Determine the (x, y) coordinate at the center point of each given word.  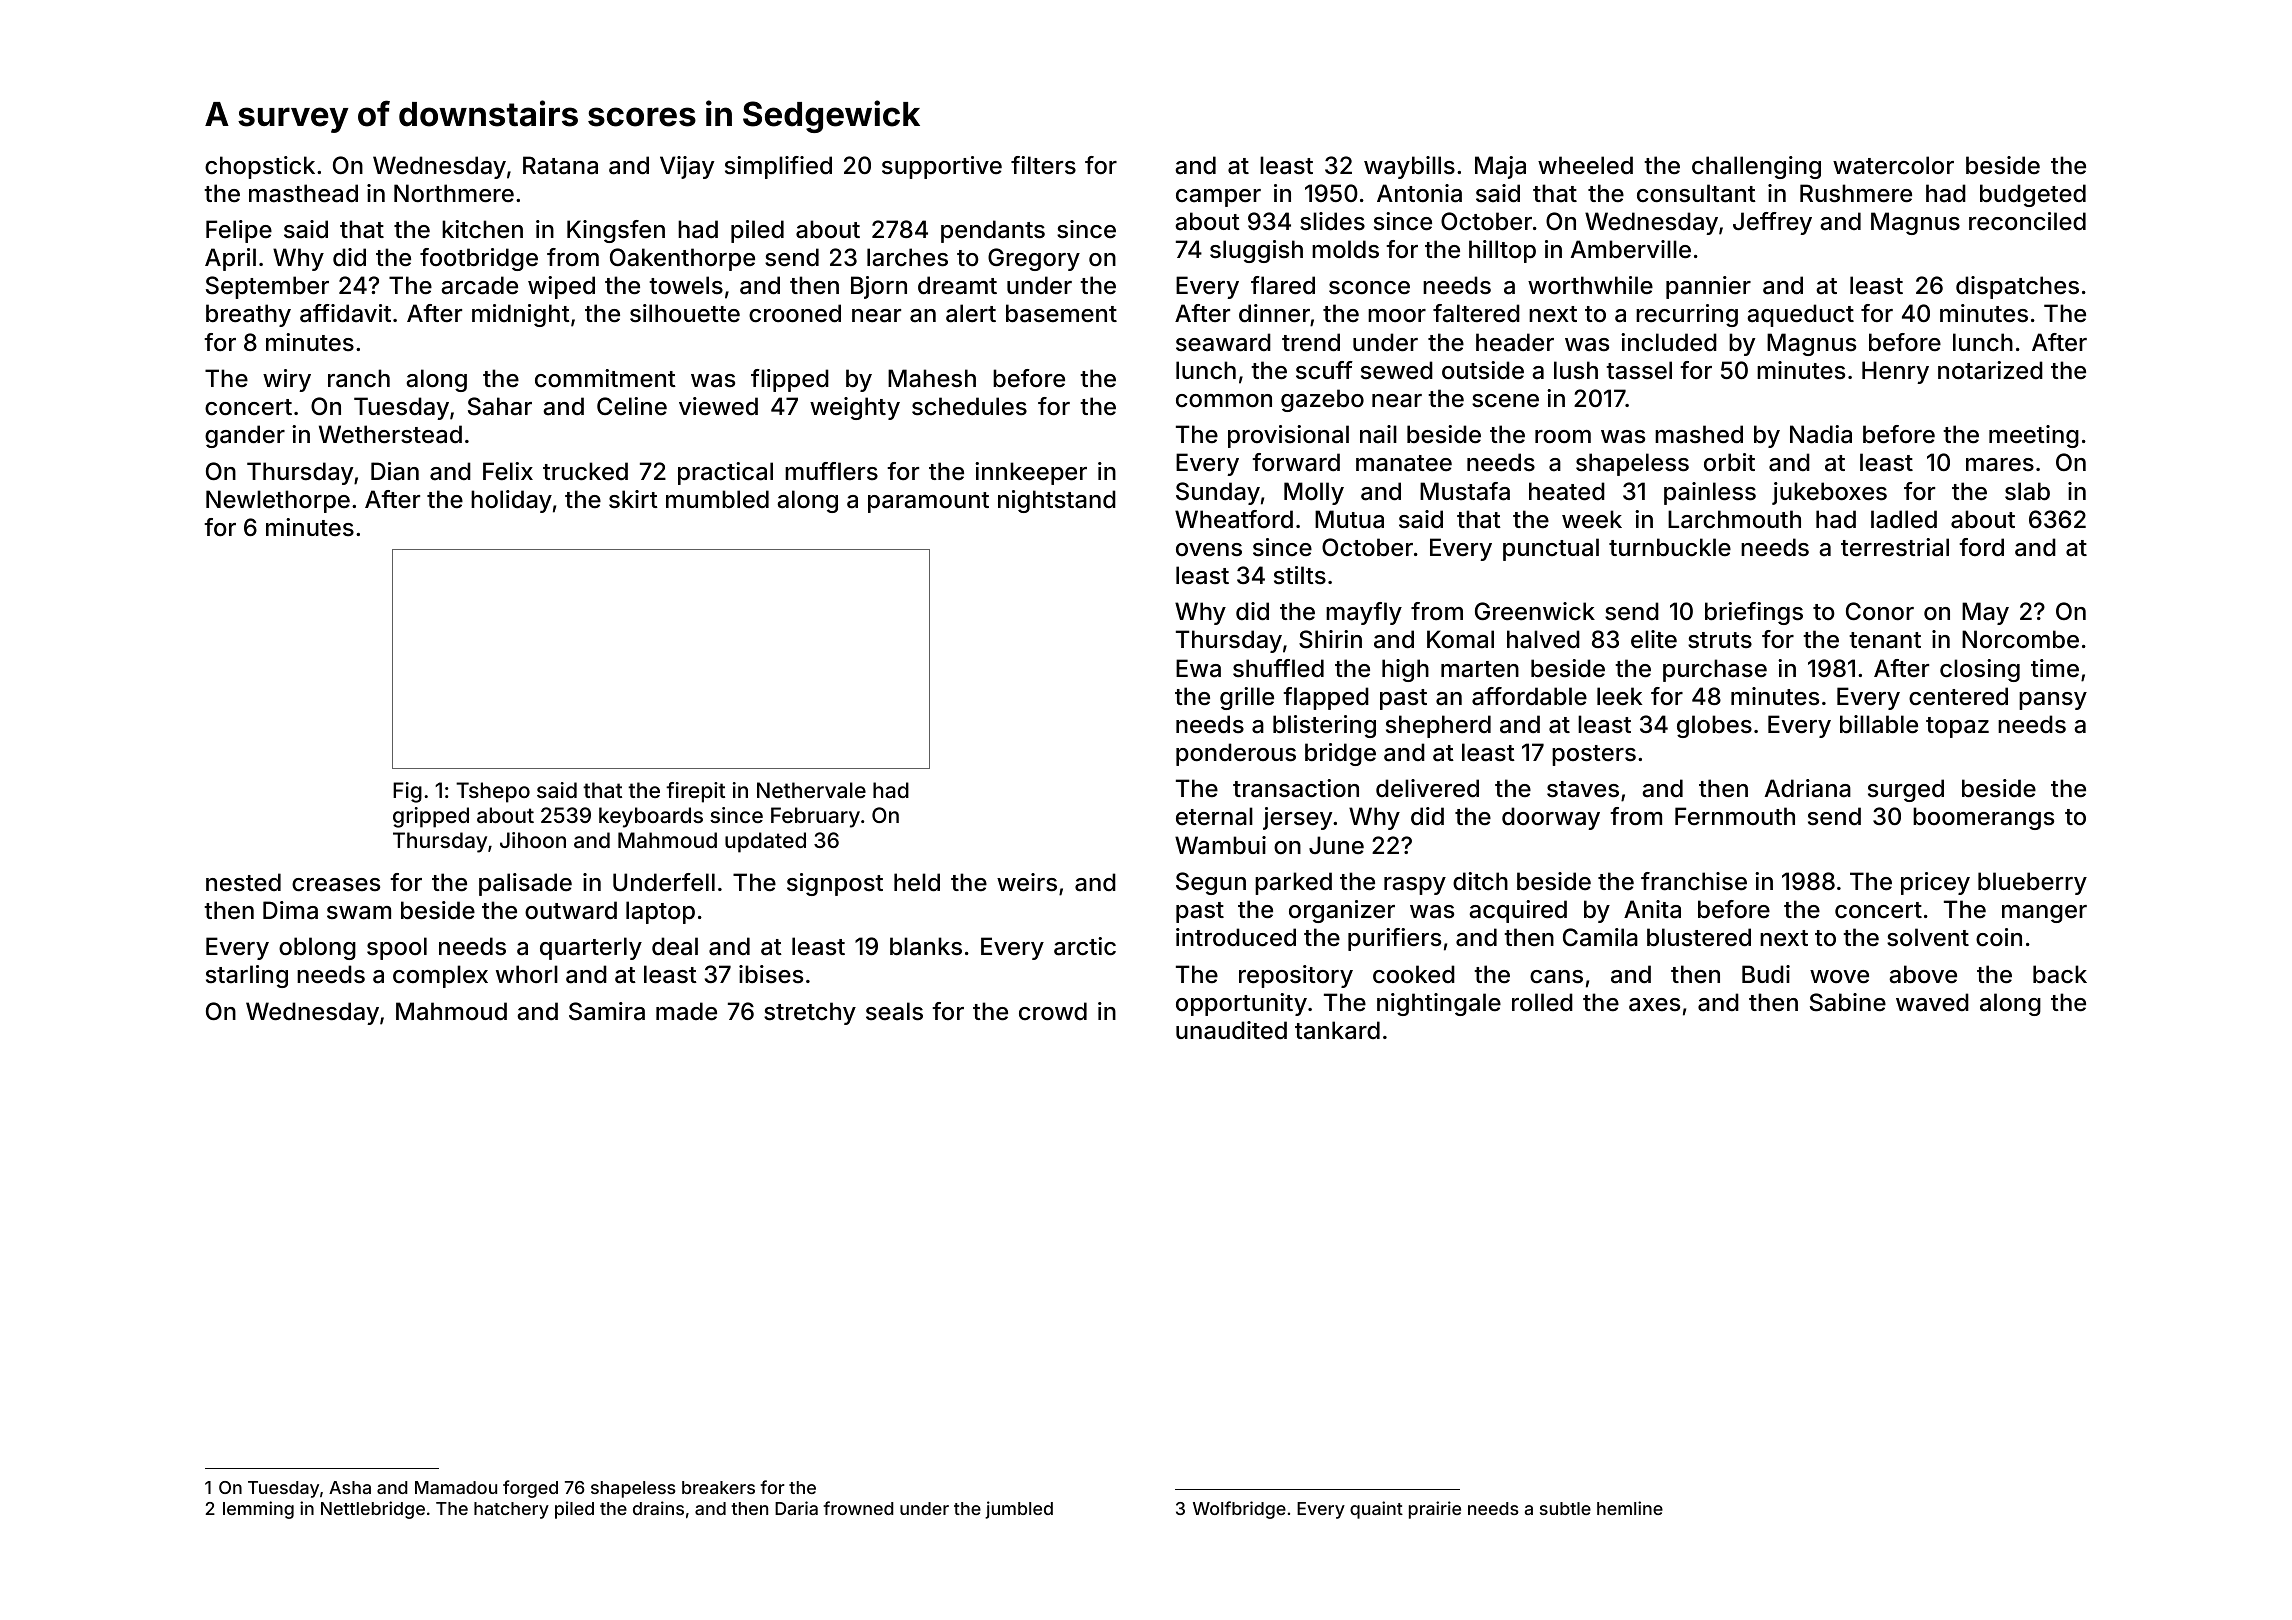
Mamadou (456, 1487)
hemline (1630, 1508)
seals (894, 1011)
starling (247, 976)
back (2060, 974)
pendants (993, 231)
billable (1879, 724)
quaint (1376, 1510)
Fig (407, 792)
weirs (1027, 882)
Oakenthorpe (682, 259)
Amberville (1631, 249)
